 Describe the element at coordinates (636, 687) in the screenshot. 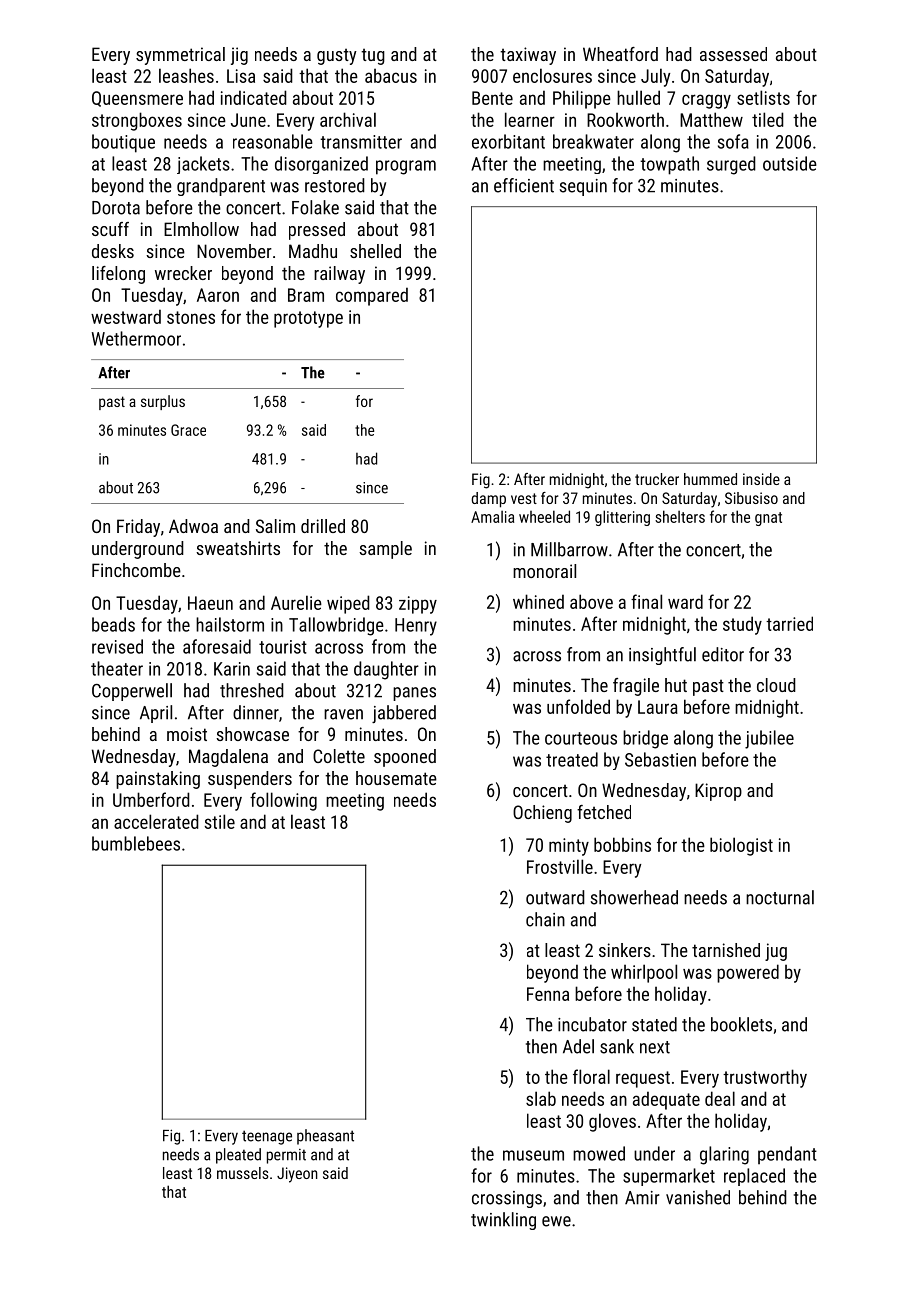

I see `fragile` at that location.
